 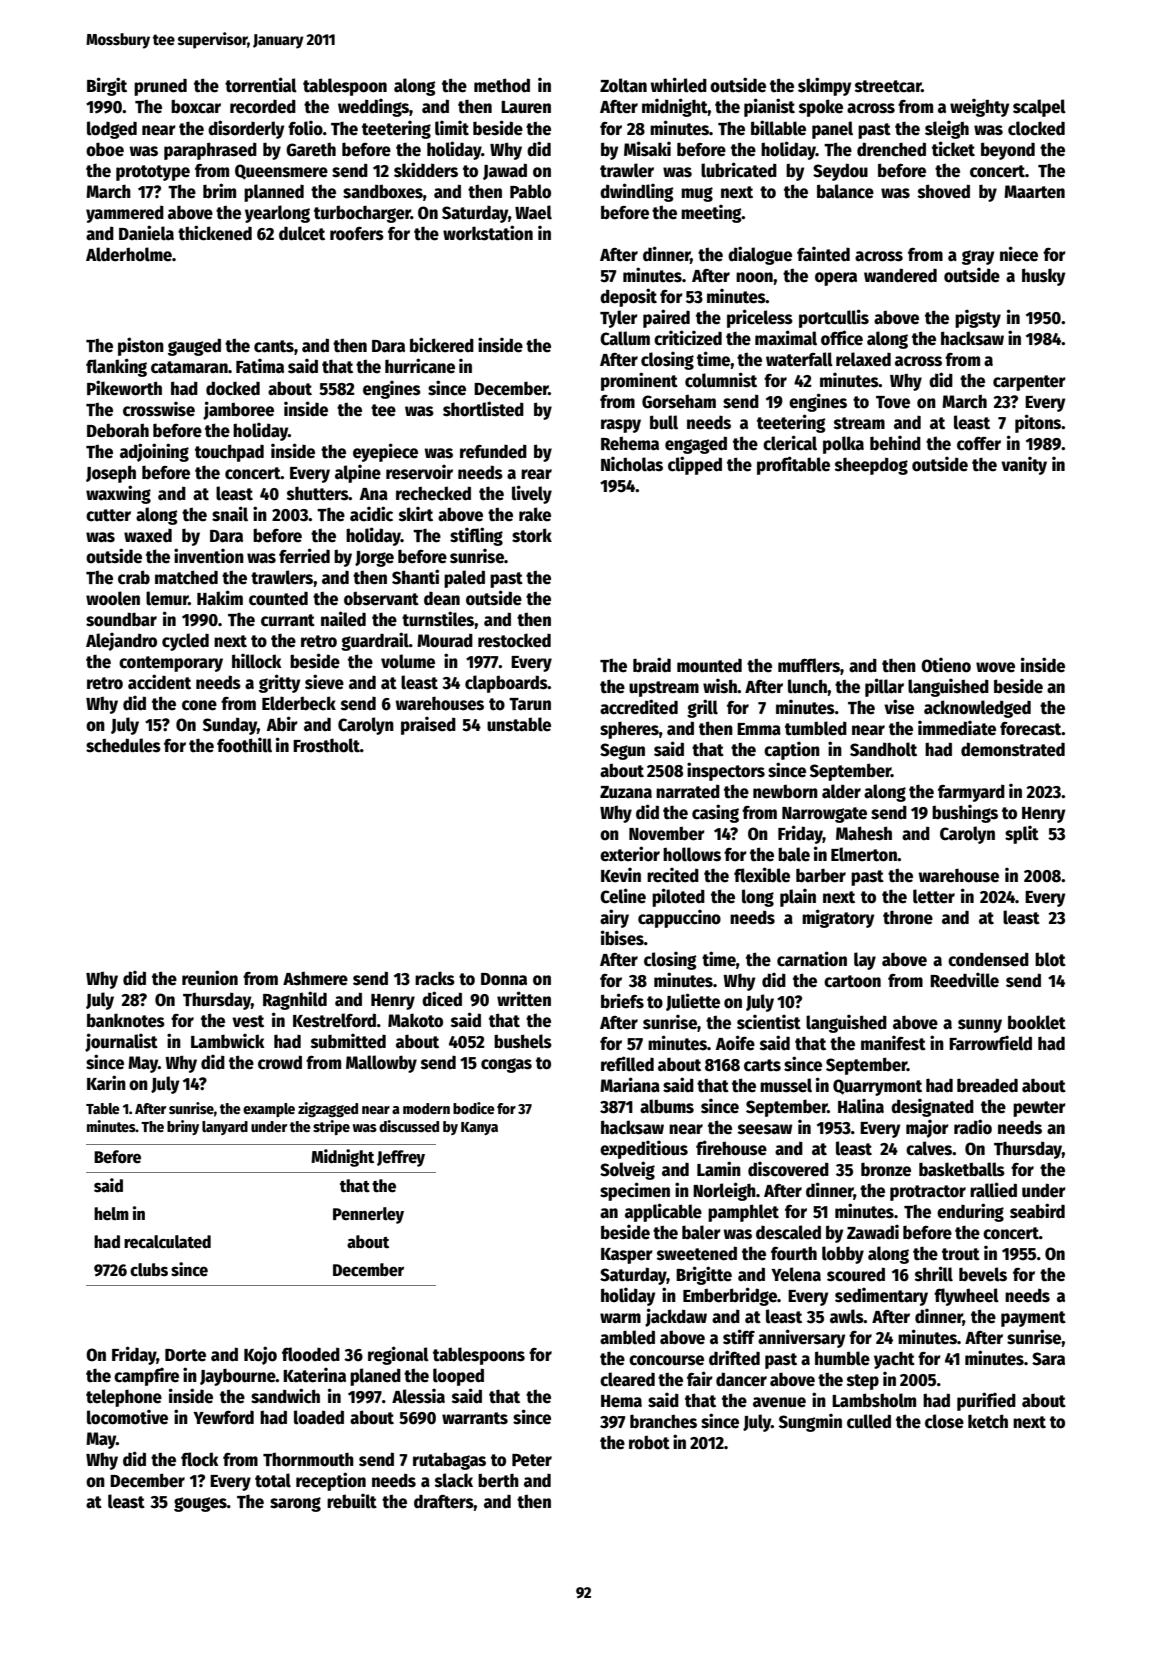 What do you see at coordinates (1050, 959) in the screenshot?
I see `blot` at bounding box center [1050, 959].
